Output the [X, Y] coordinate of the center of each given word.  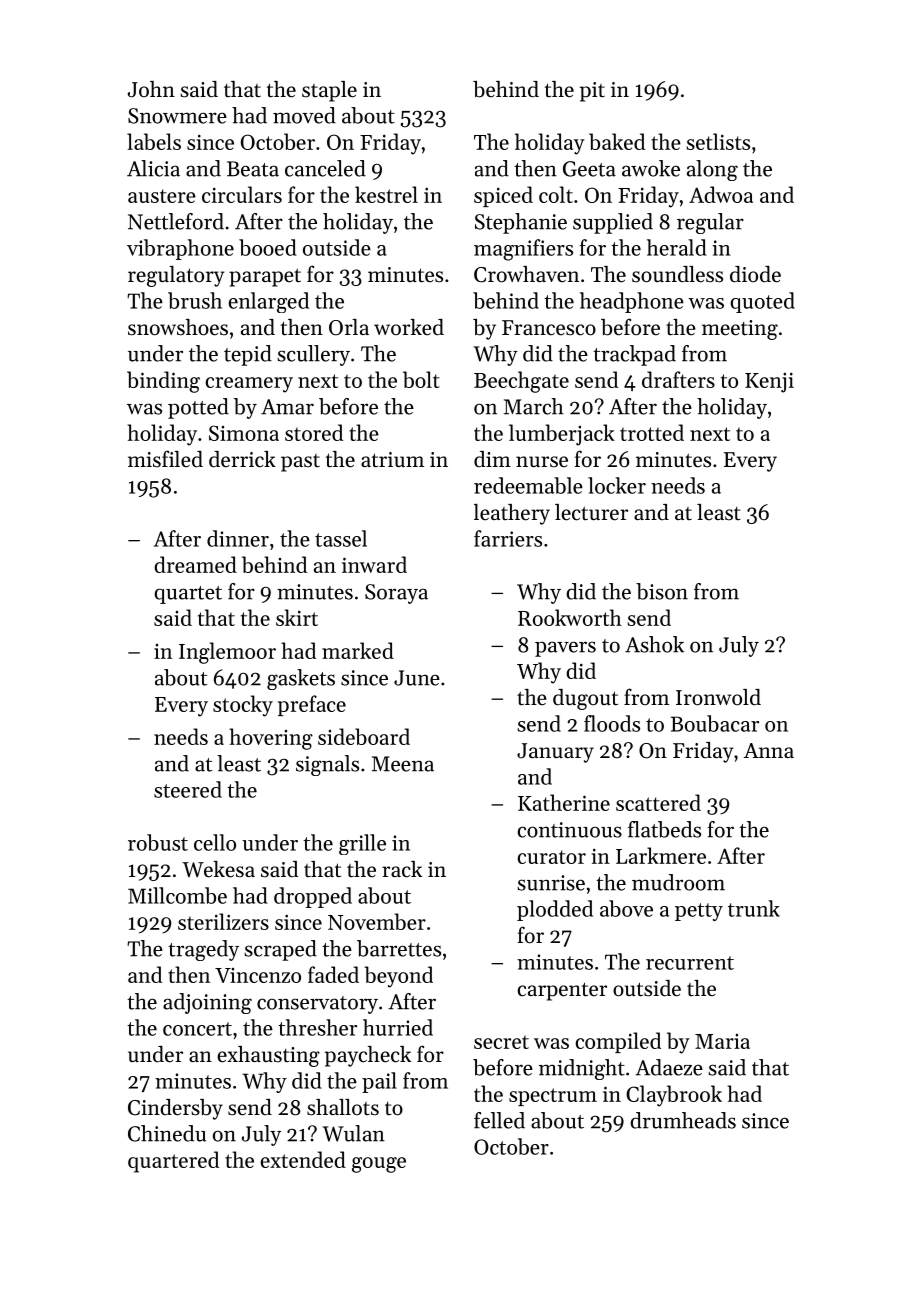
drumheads [683, 1120]
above [626, 908]
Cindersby [175, 1109]
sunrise [551, 883]
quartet [188, 595]
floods [612, 723]
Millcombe [177, 895]
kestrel [386, 194]
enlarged [268, 302]
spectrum [553, 1097]
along [712, 170]
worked [409, 327]
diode [755, 274]
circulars [242, 194]
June [417, 678]
